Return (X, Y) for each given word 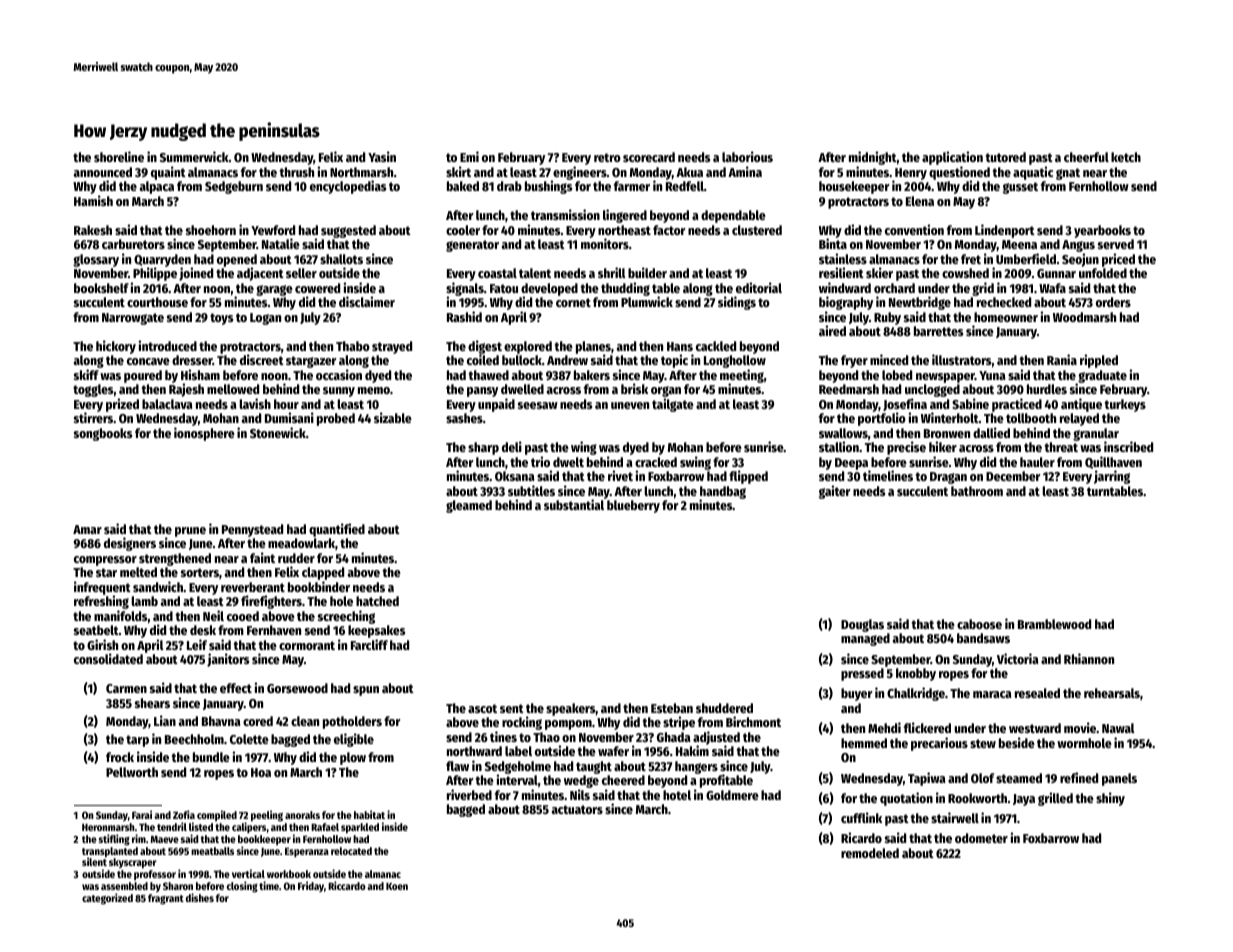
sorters (200, 572)
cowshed (965, 273)
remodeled (870, 853)
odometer (981, 838)
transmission (565, 214)
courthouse (157, 302)
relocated (351, 851)
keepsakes (376, 631)
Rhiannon (1089, 658)
